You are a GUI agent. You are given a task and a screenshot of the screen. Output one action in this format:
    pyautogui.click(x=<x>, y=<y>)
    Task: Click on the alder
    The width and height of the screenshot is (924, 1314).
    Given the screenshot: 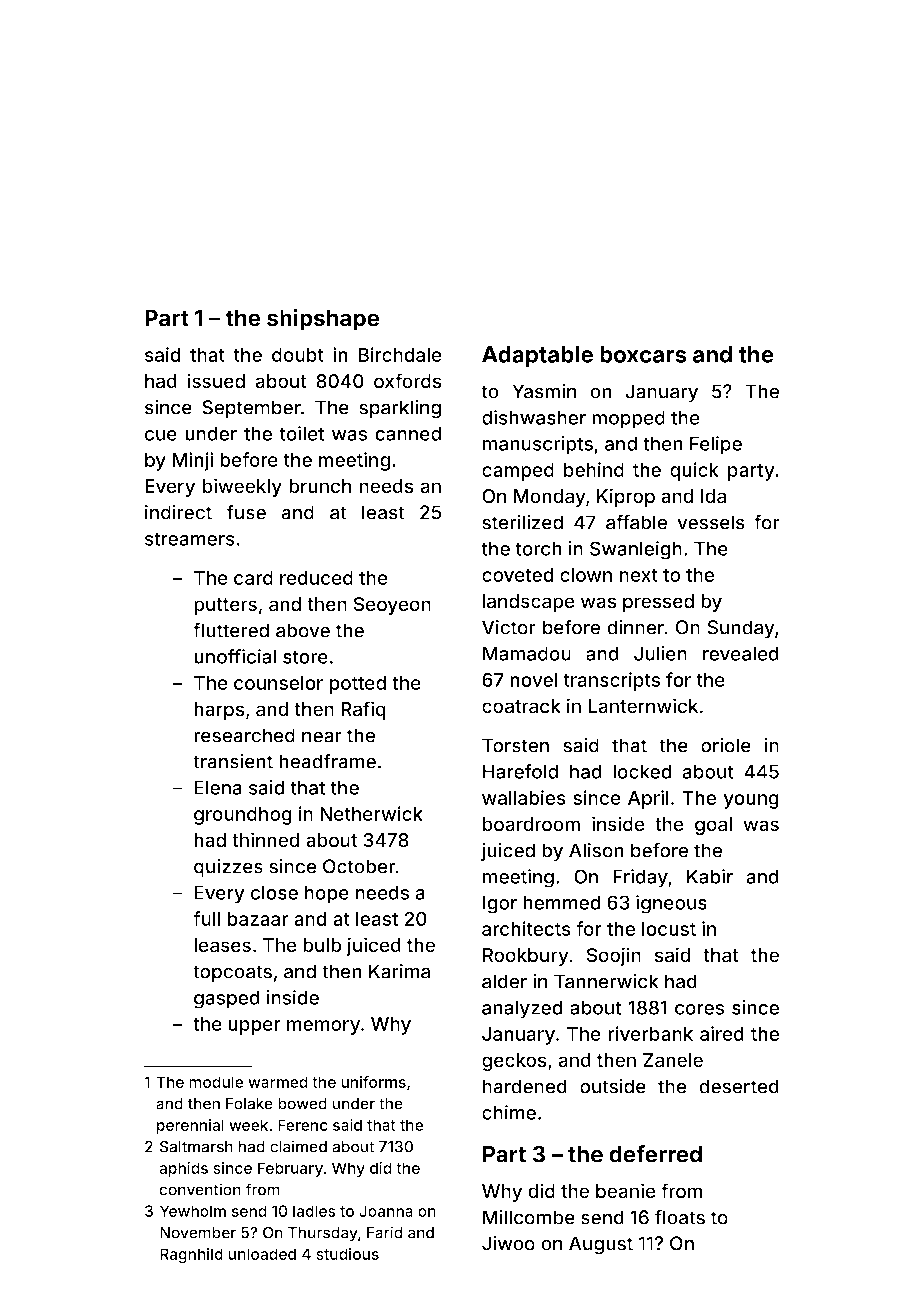 What is the action you would take?
    pyautogui.click(x=504, y=981)
